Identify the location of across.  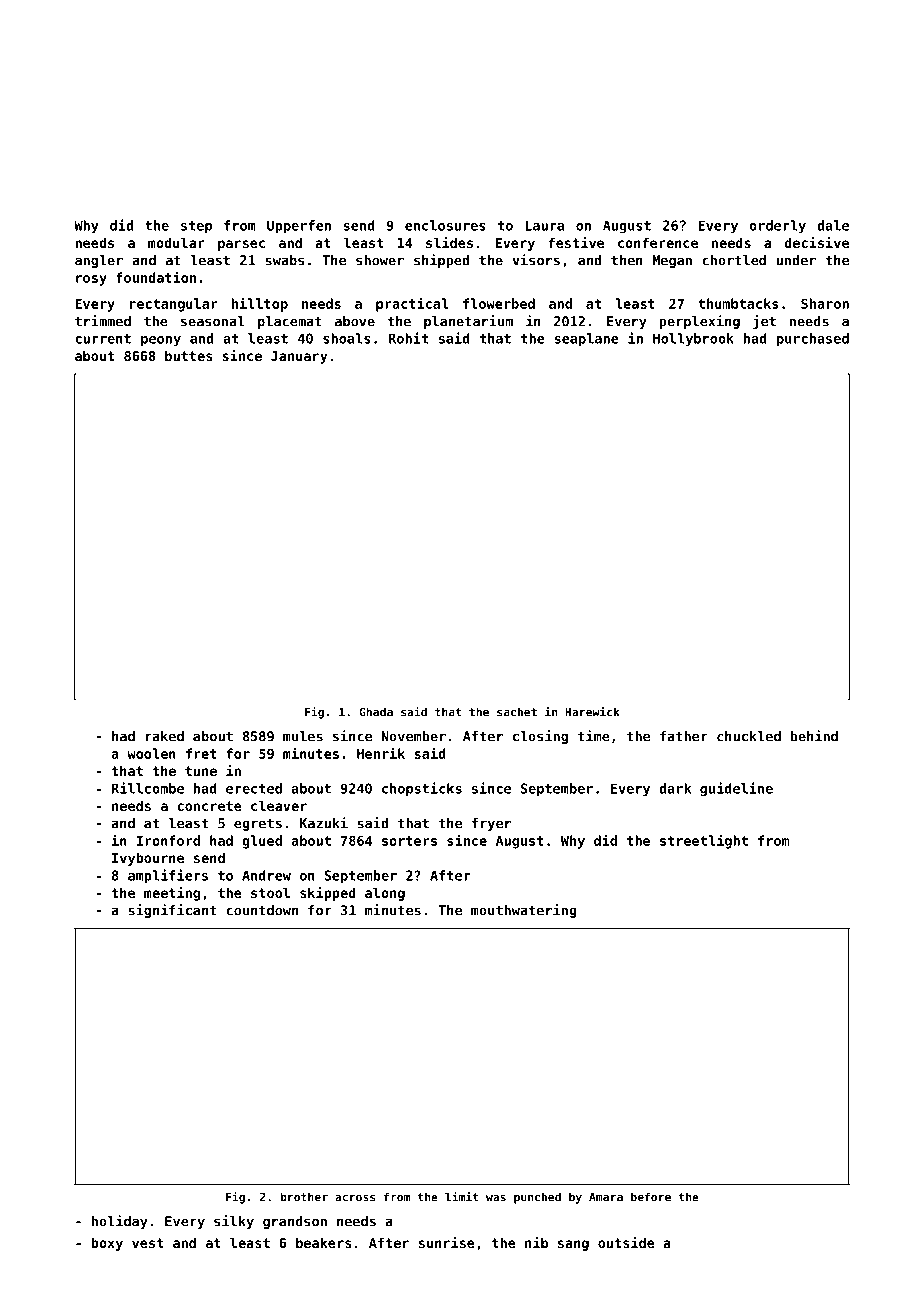
(355, 1198).
